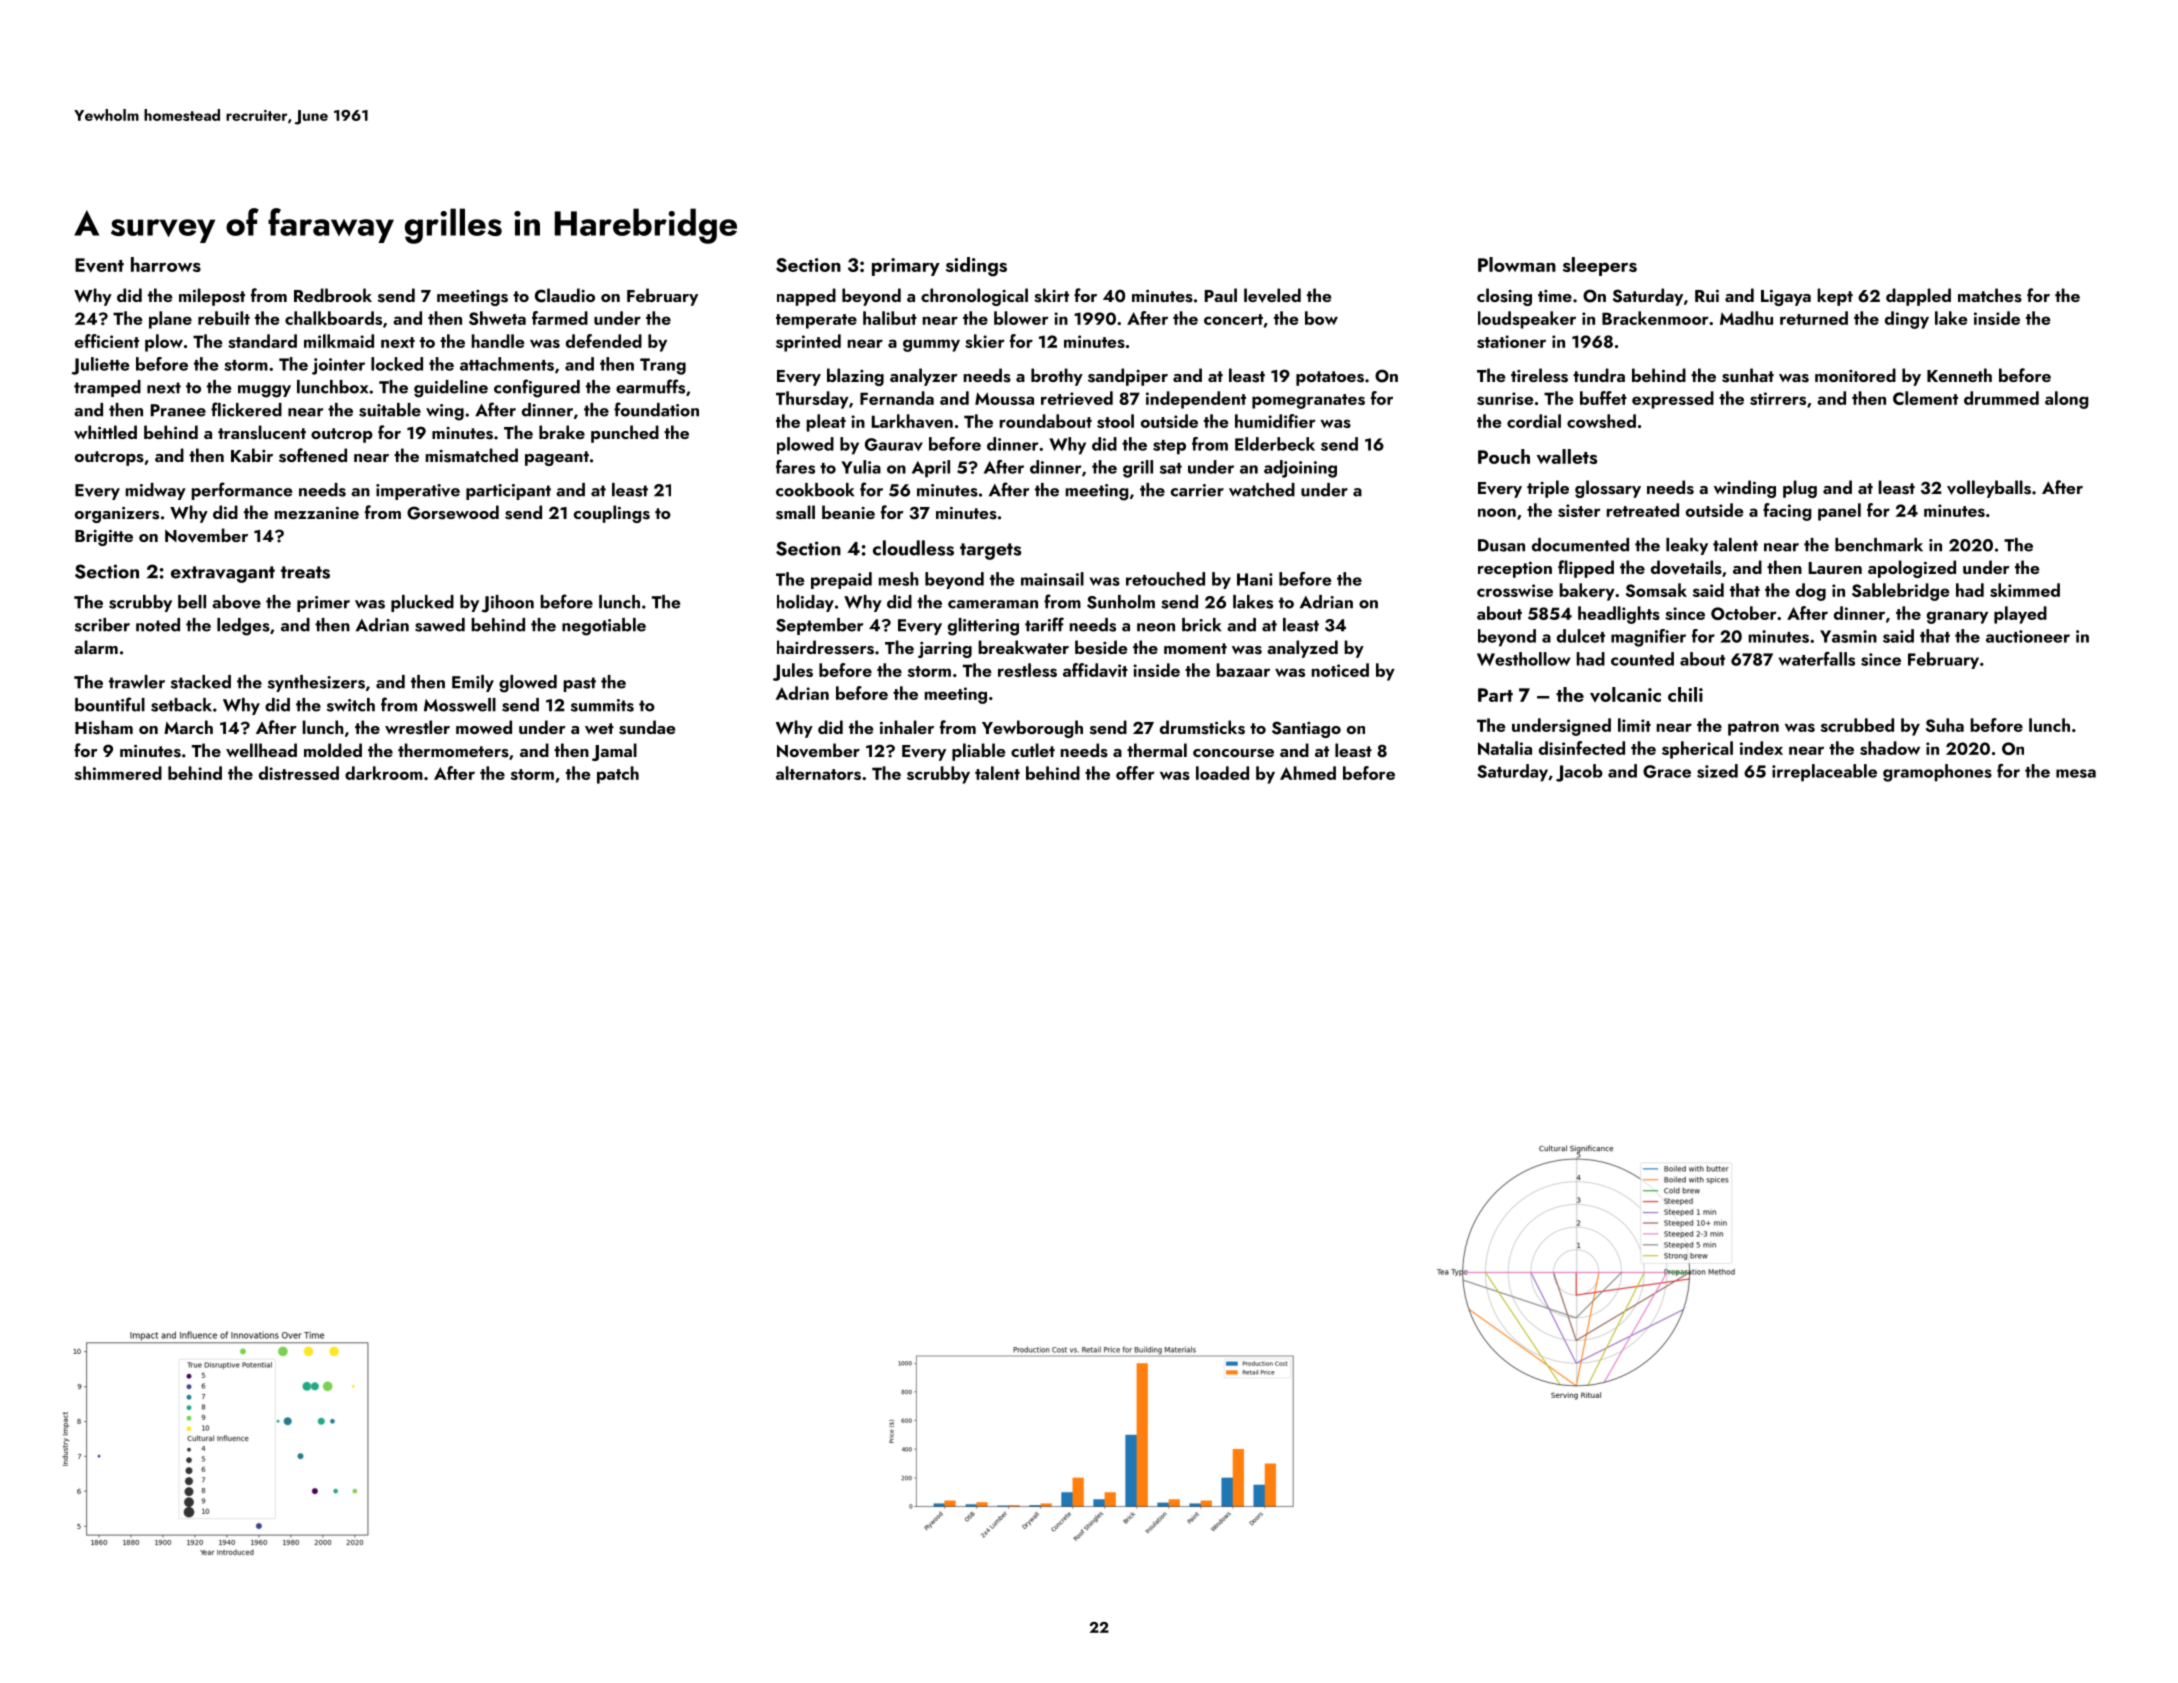 This screenshot has height=1683, width=2178. What do you see at coordinates (1202, 727) in the screenshot?
I see `drumsticks` at bounding box center [1202, 727].
